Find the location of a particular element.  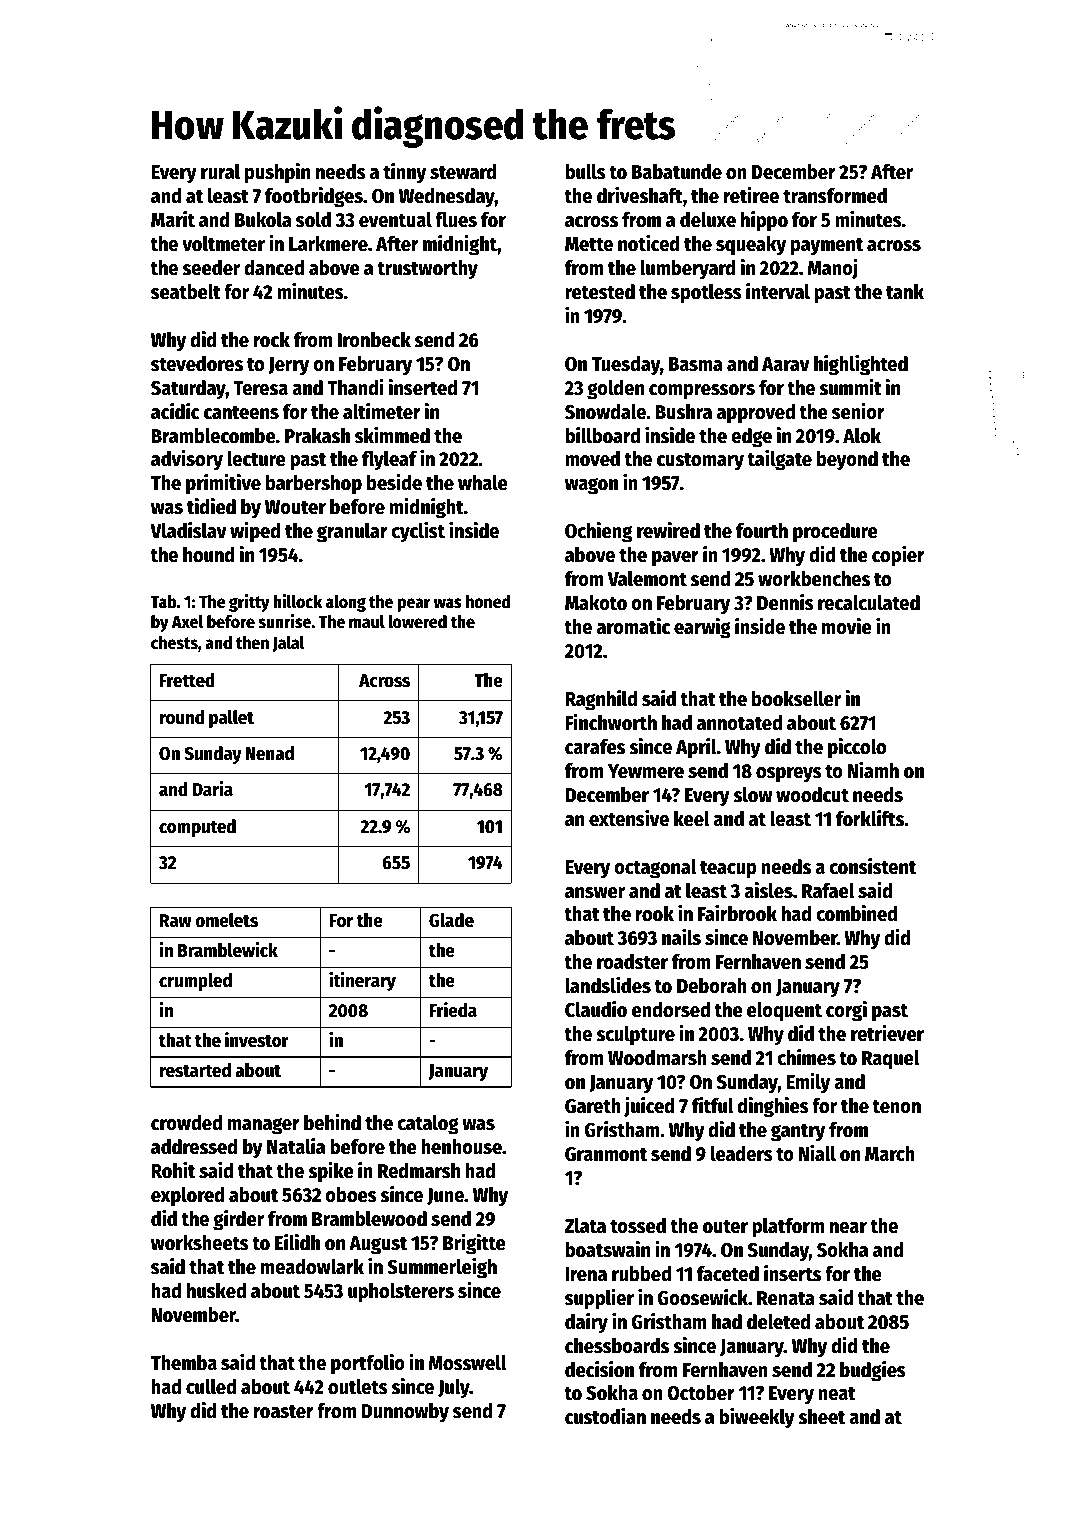

custodian is located at coordinates (605, 1416).
